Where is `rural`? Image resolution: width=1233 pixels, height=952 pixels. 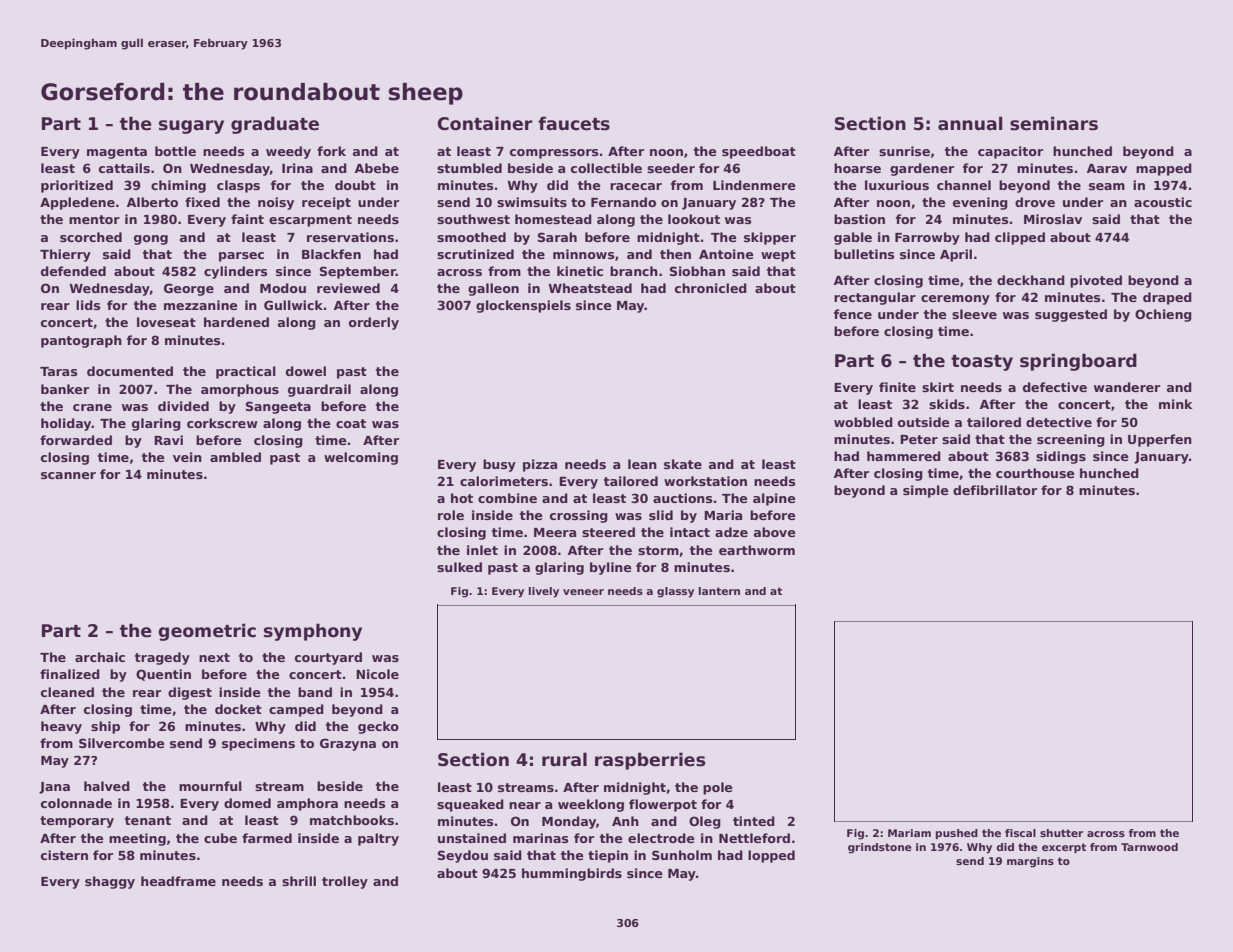
rural is located at coordinates (564, 759).
